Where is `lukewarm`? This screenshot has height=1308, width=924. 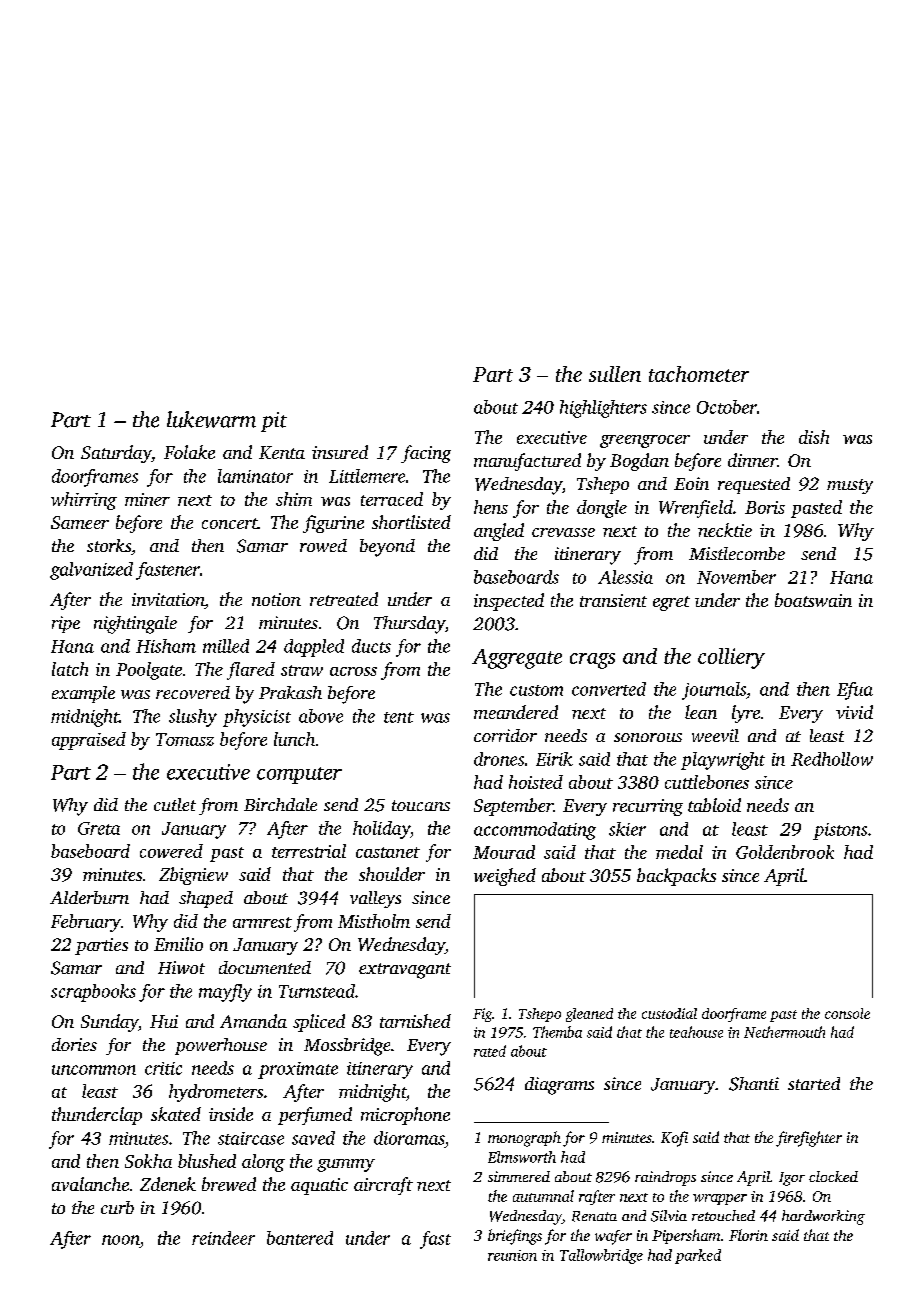
lukewarm is located at coordinates (211, 419).
